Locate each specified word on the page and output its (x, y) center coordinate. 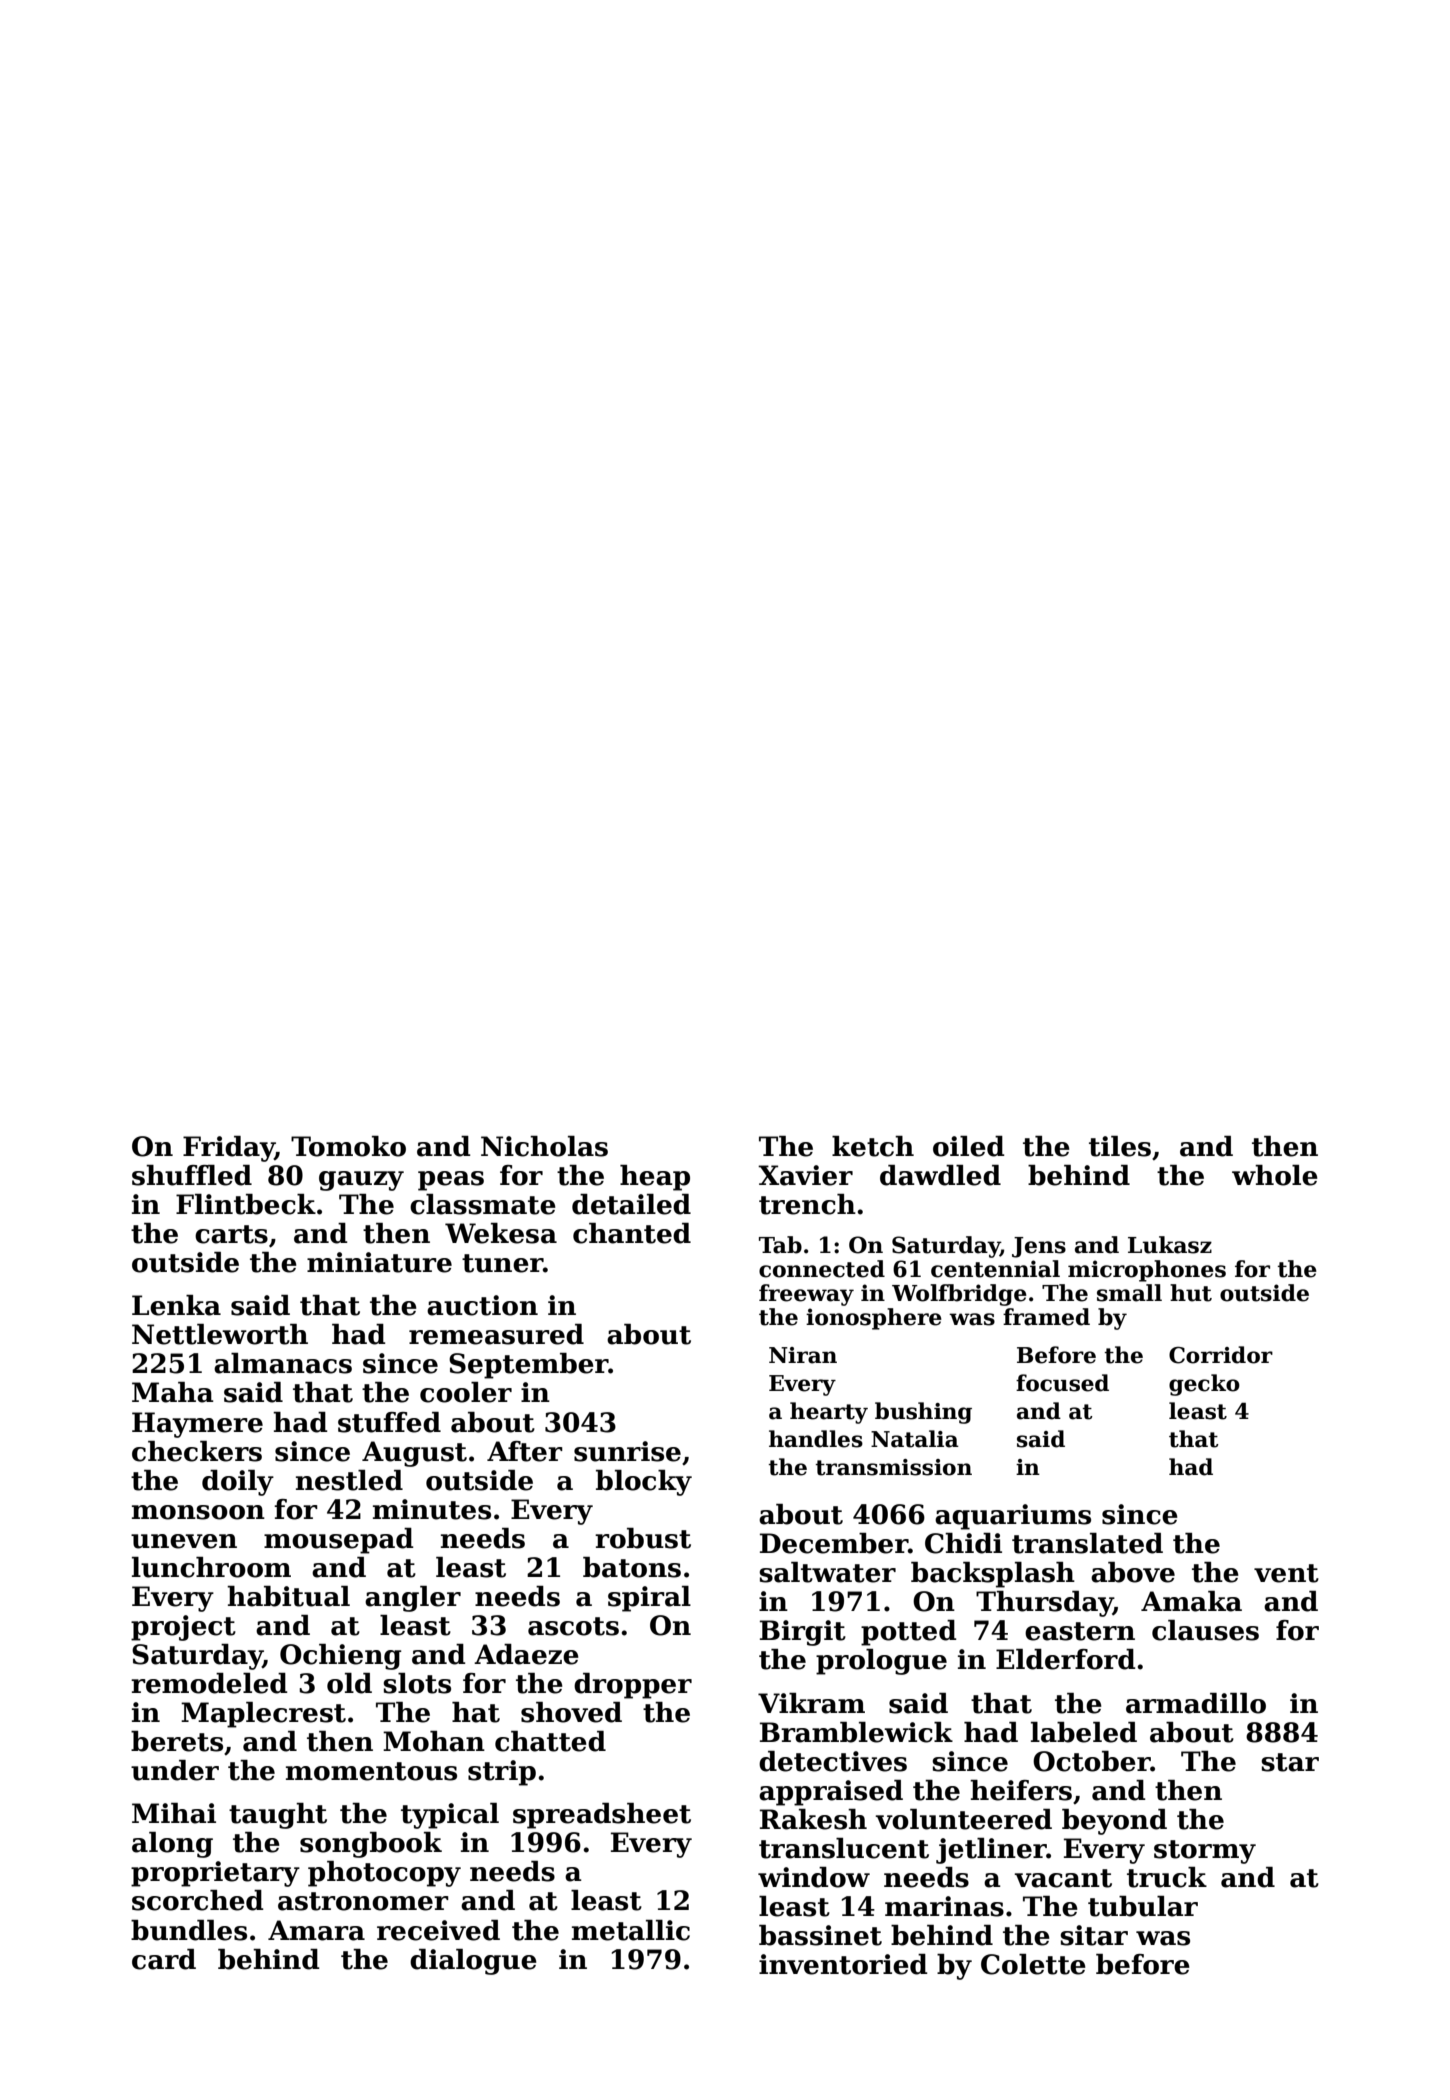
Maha (173, 1392)
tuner (502, 1263)
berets (177, 1741)
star (1290, 1762)
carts (231, 1234)
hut (1191, 1293)
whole (1275, 1175)
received (438, 1930)
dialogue (473, 1962)
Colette (1033, 1964)
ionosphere (874, 1319)
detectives (833, 1761)
